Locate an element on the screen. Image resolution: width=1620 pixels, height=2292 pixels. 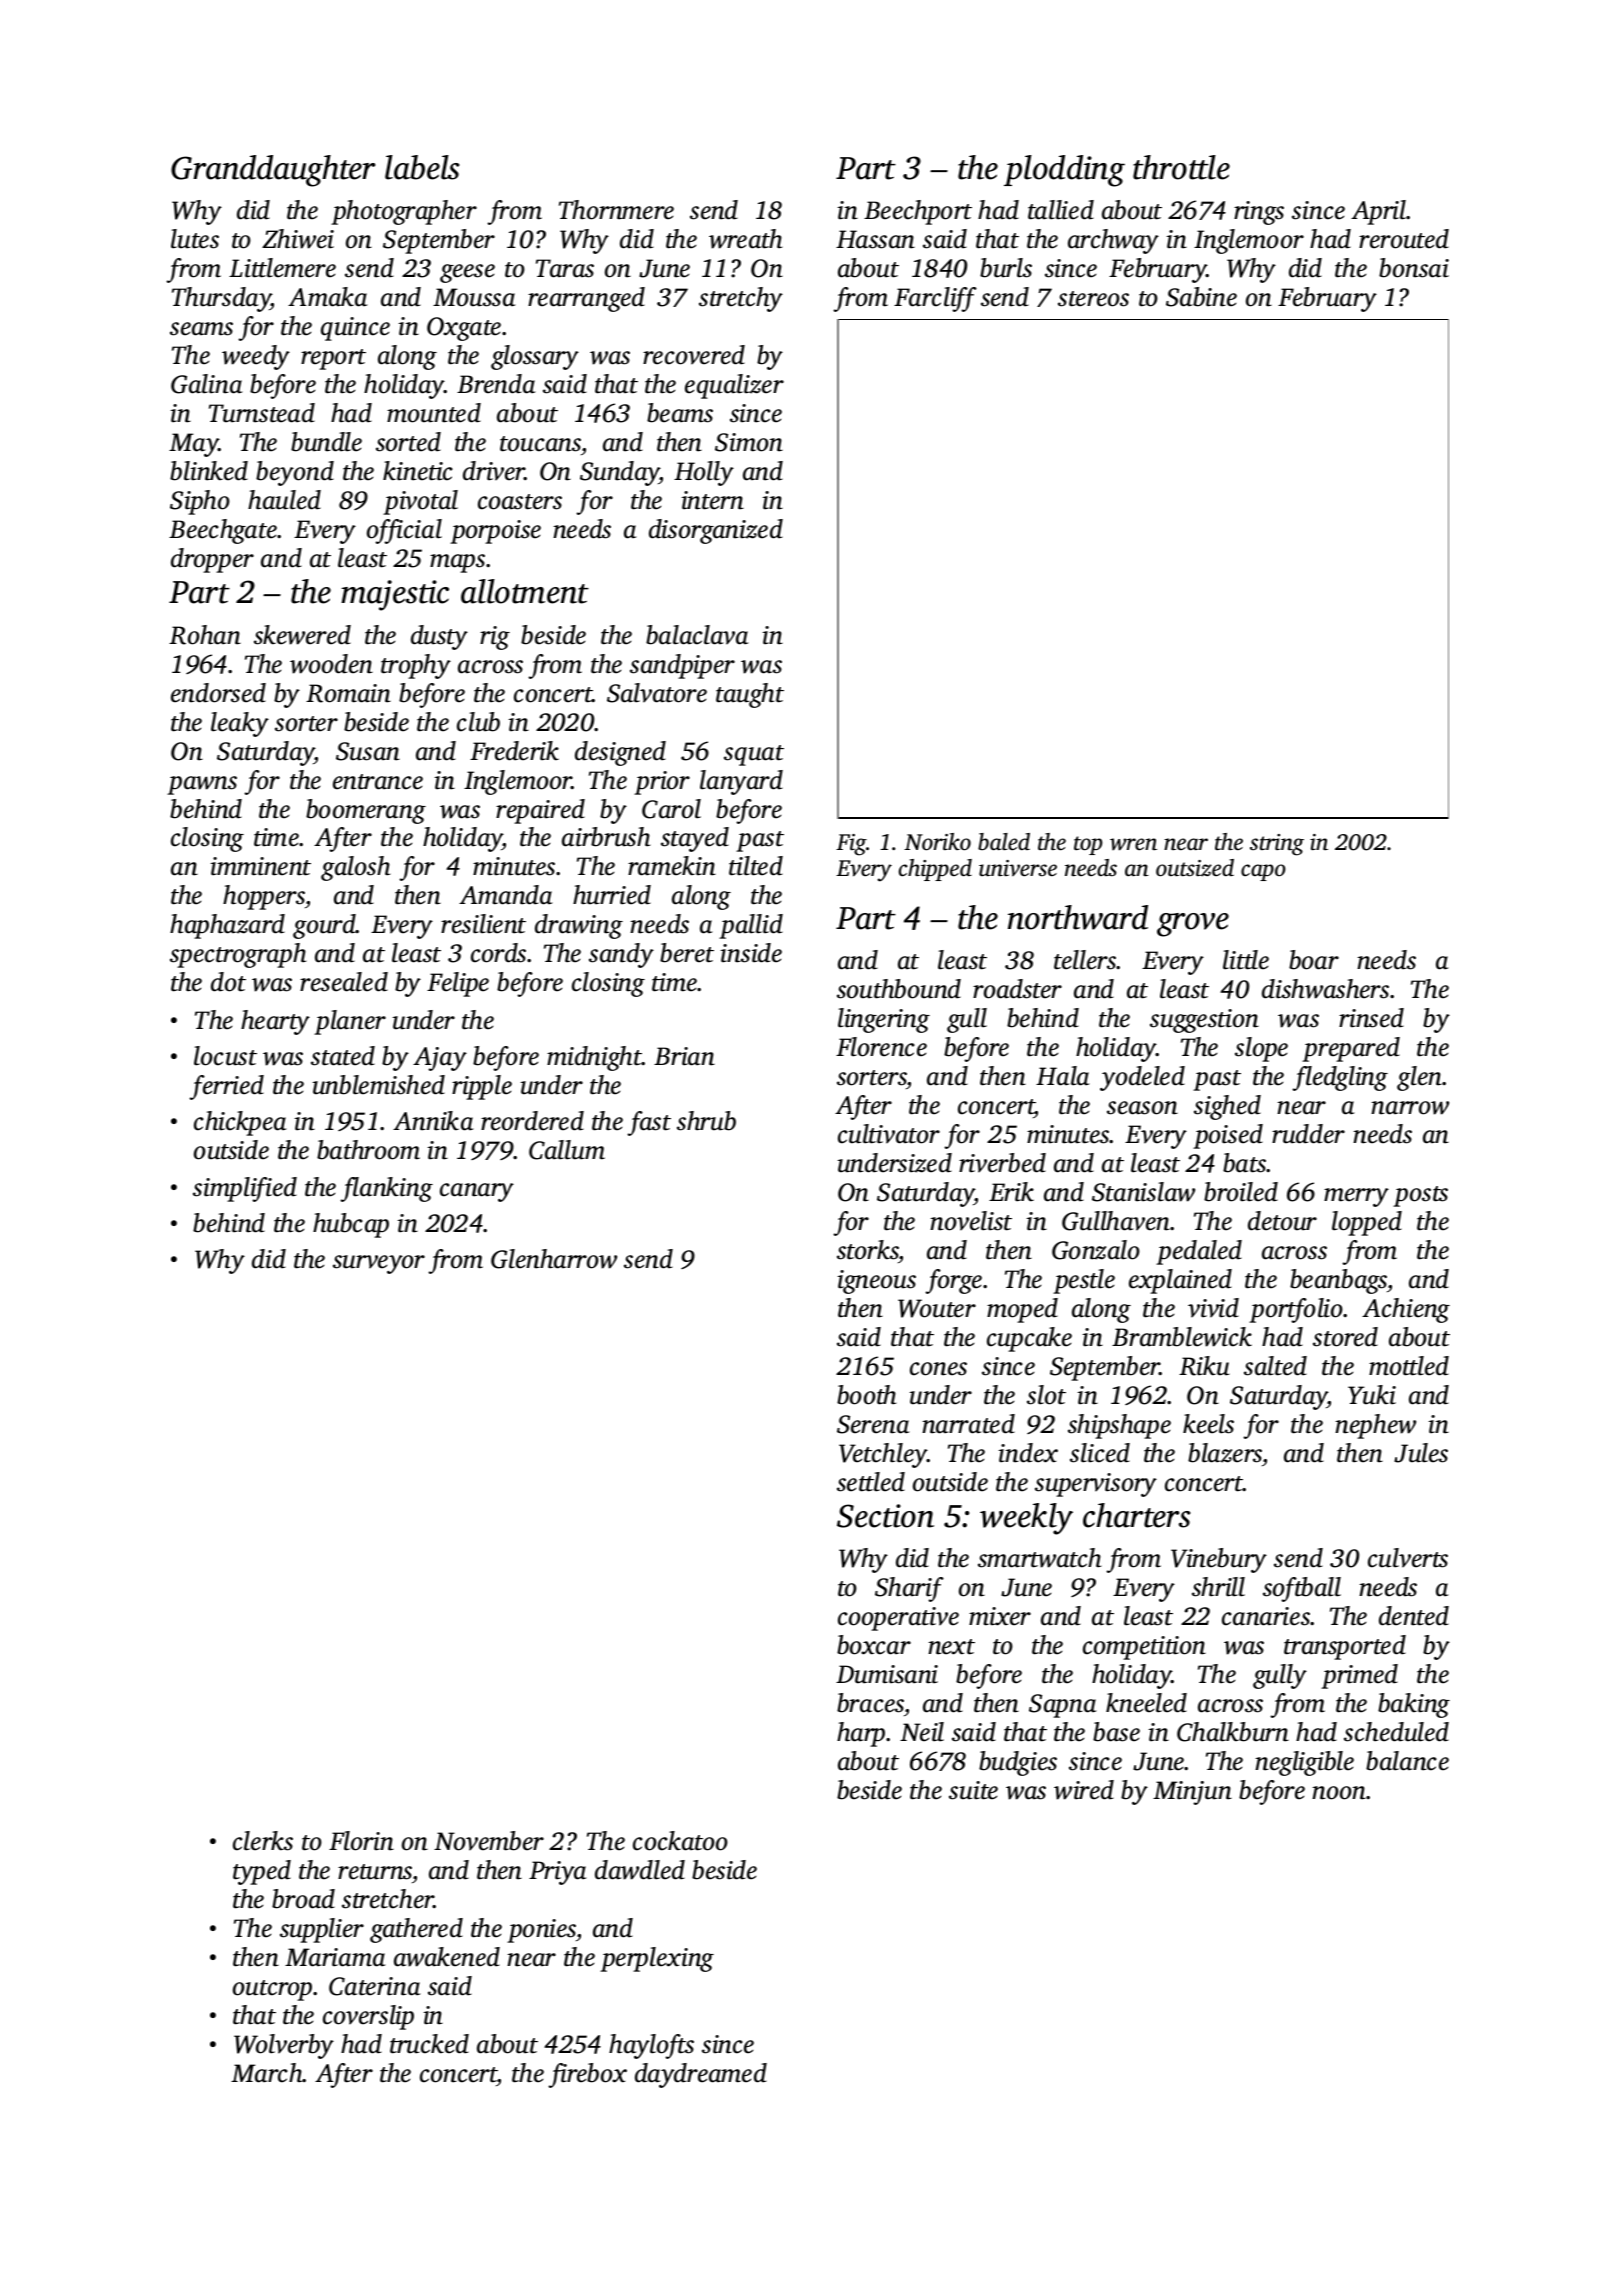
bats is located at coordinates (1245, 1163).
